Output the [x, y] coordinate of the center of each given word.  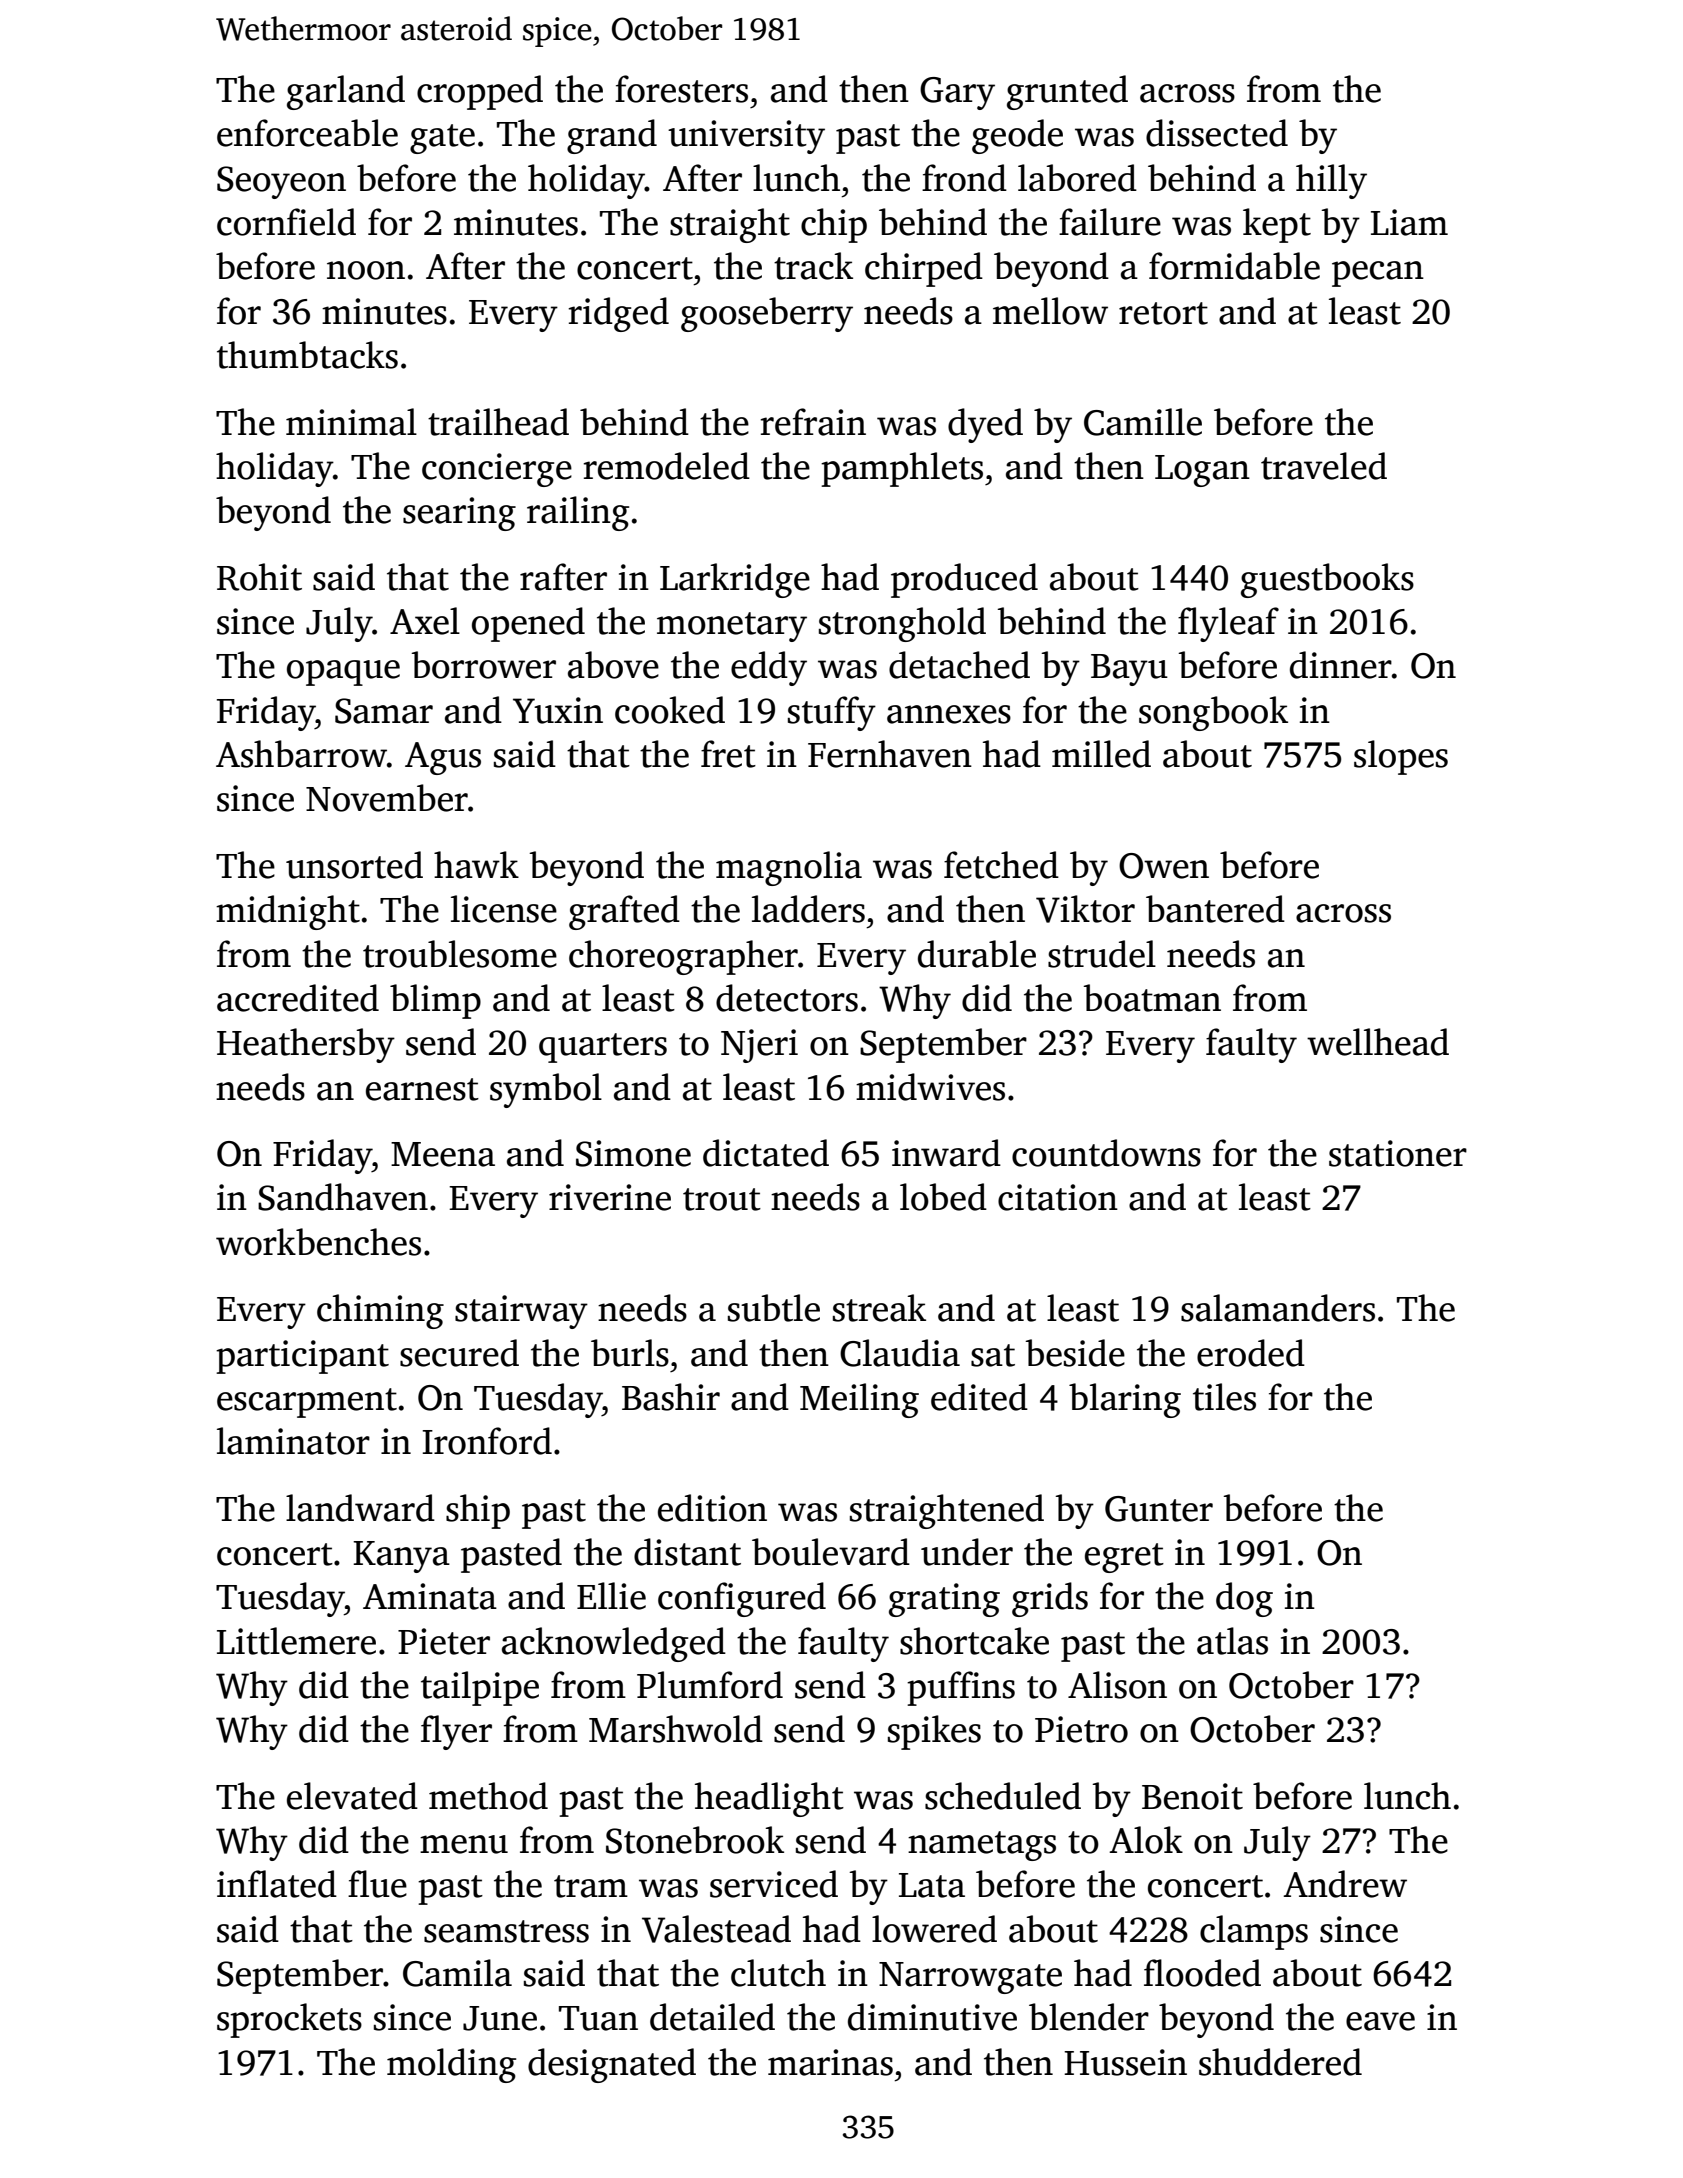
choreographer [683, 957]
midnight [288, 912]
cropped [480, 92]
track [813, 266]
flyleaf [1228, 624]
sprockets [289, 2020]
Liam [1409, 222]
